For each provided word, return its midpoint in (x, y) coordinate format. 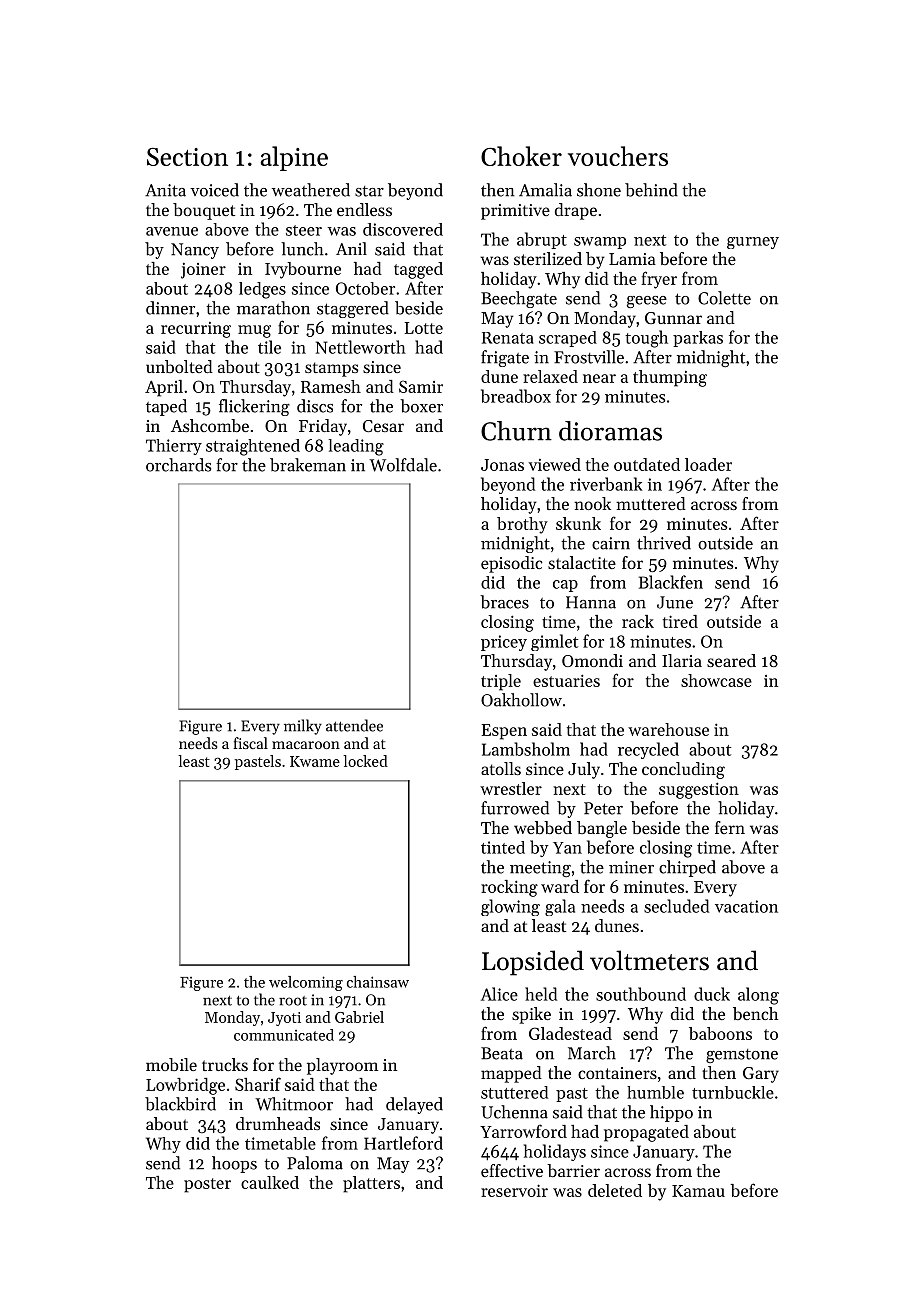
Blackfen (671, 582)
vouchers (618, 156)
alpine (294, 158)
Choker (521, 156)
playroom (342, 1066)
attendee (354, 725)
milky (303, 727)
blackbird (180, 1104)
